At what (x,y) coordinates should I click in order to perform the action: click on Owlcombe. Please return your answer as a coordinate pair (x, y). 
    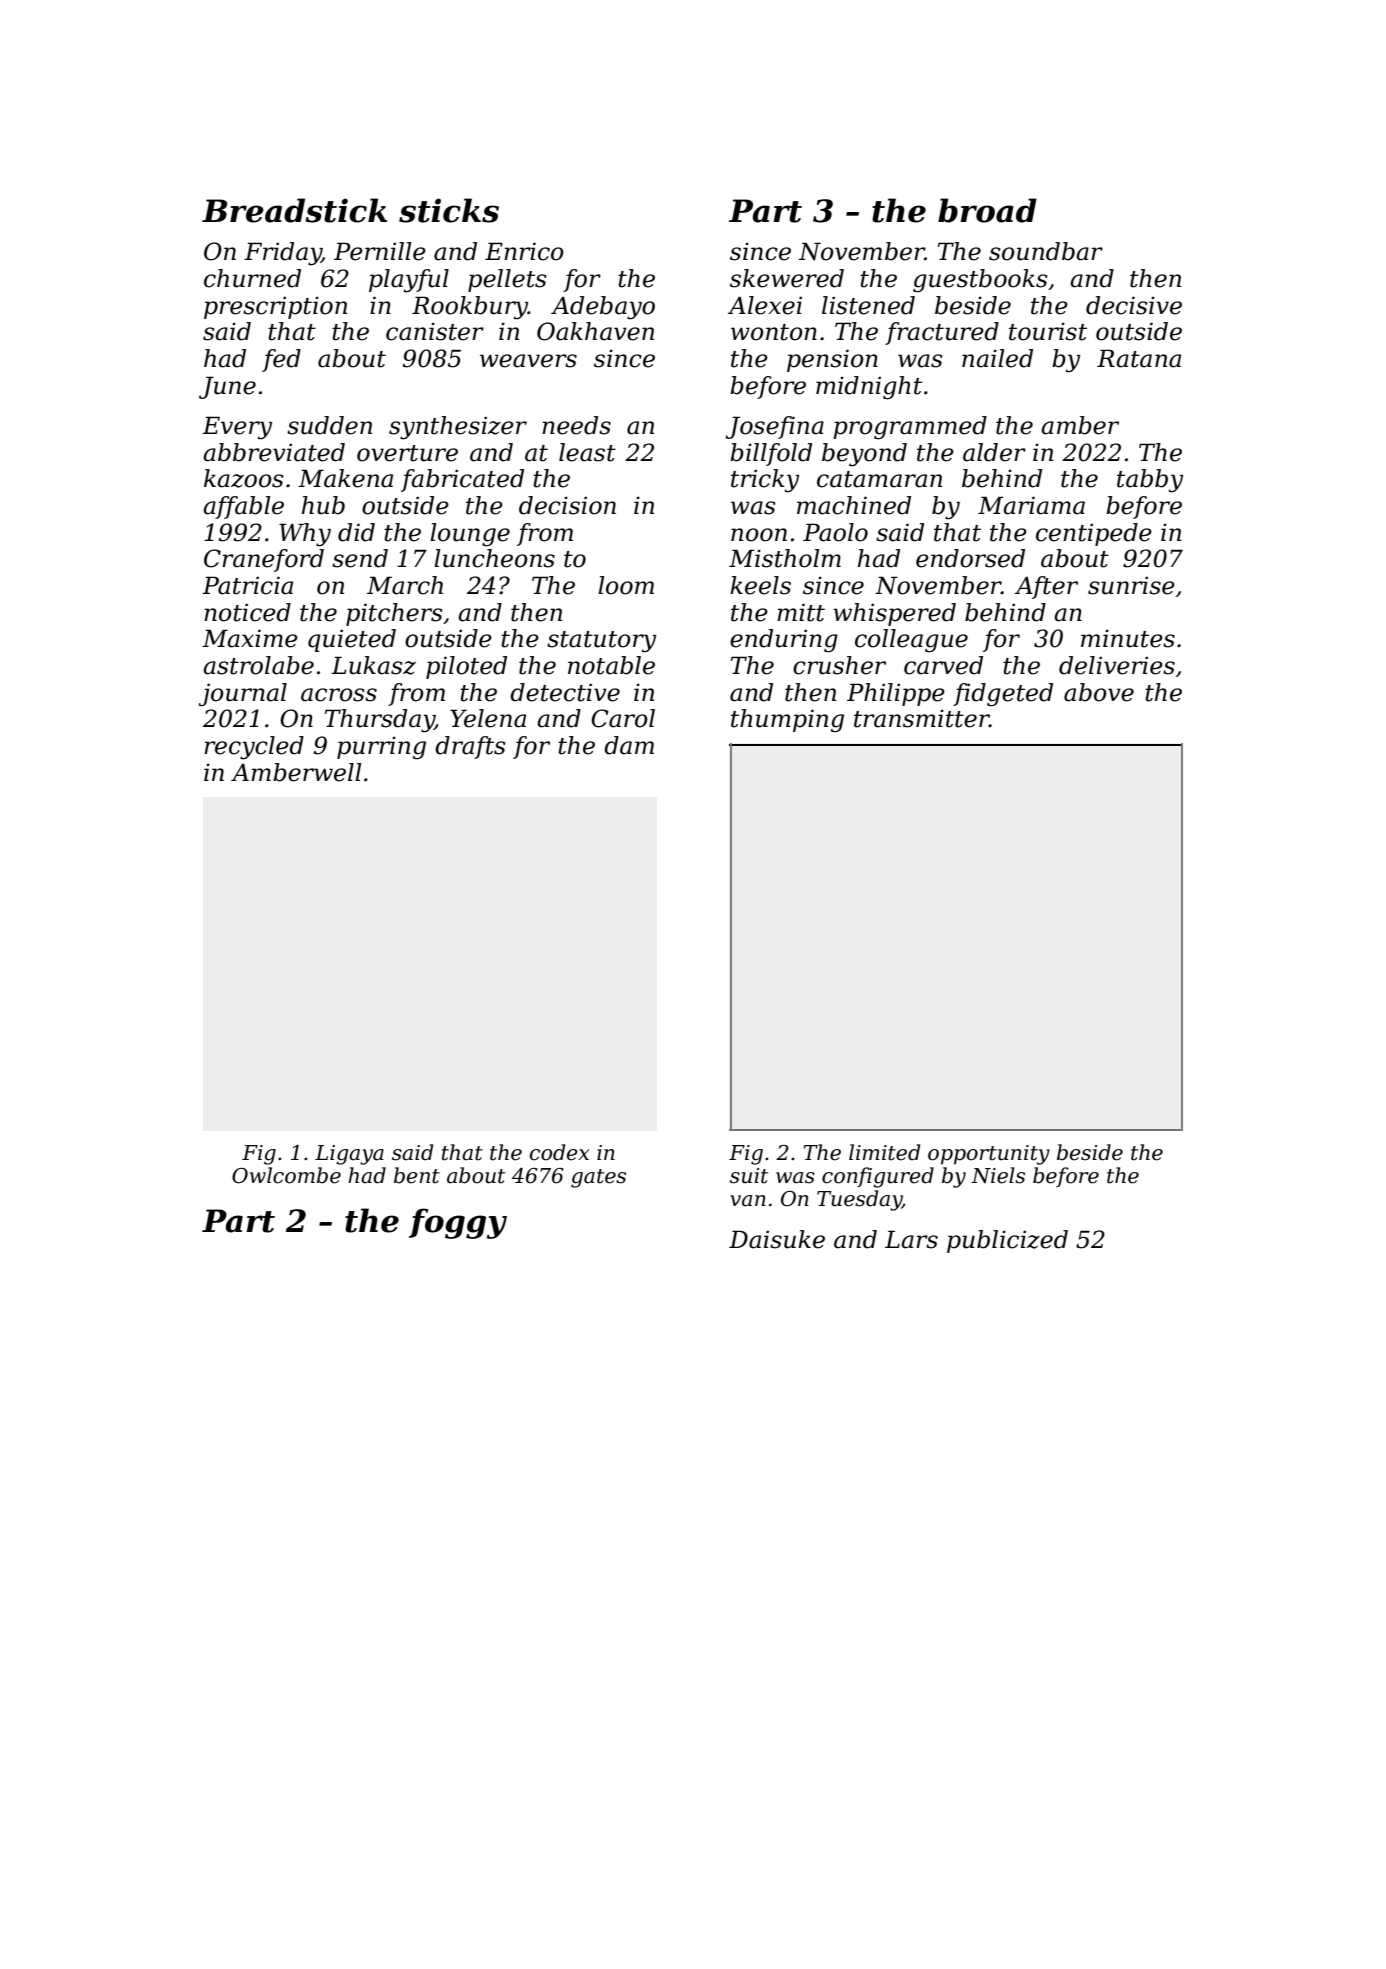
    Looking at the image, I should click on (286, 1175).
